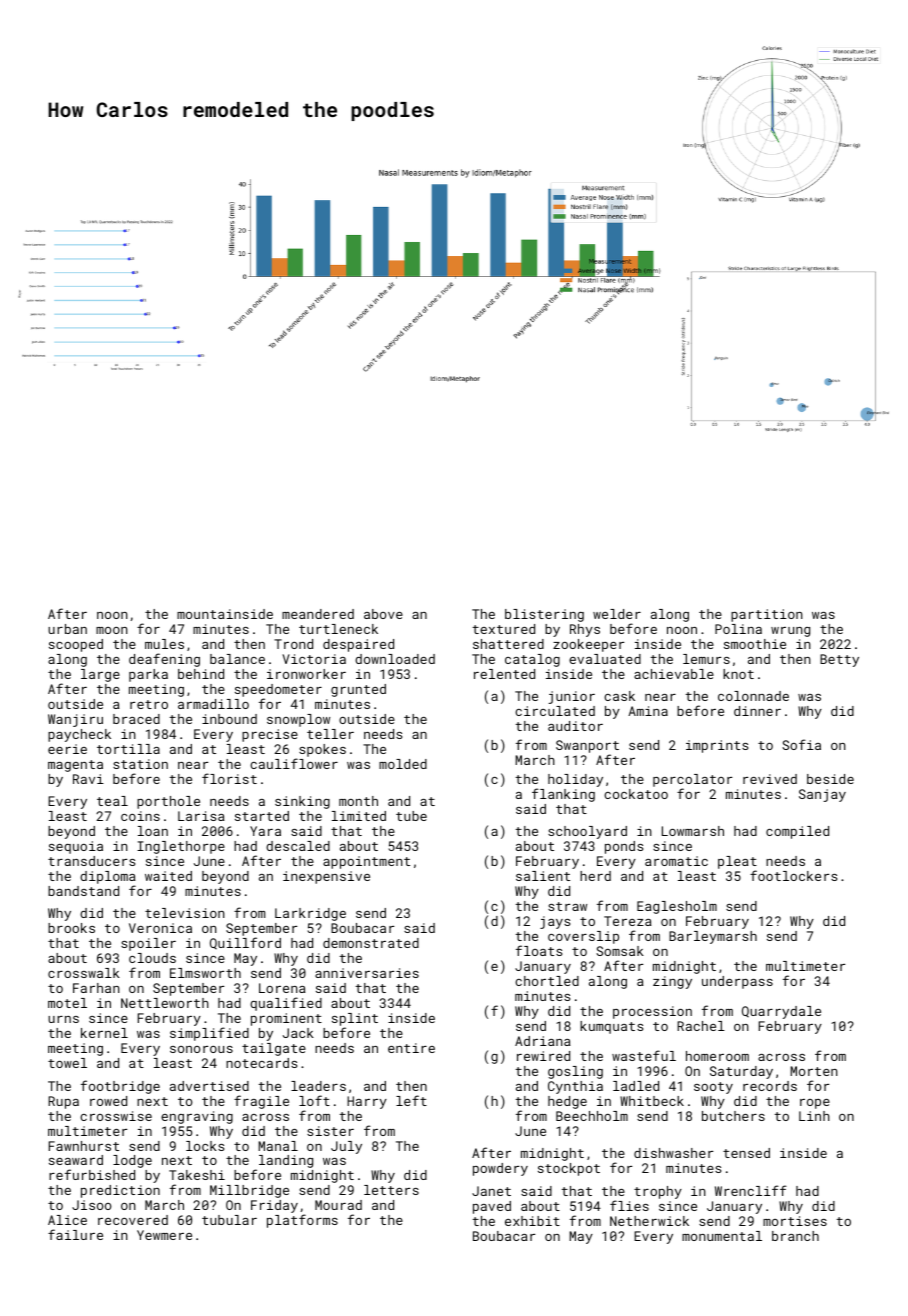 This screenshot has width=908, height=1316. Describe the element at coordinates (367, 973) in the screenshot. I see `anniversaries` at that location.
